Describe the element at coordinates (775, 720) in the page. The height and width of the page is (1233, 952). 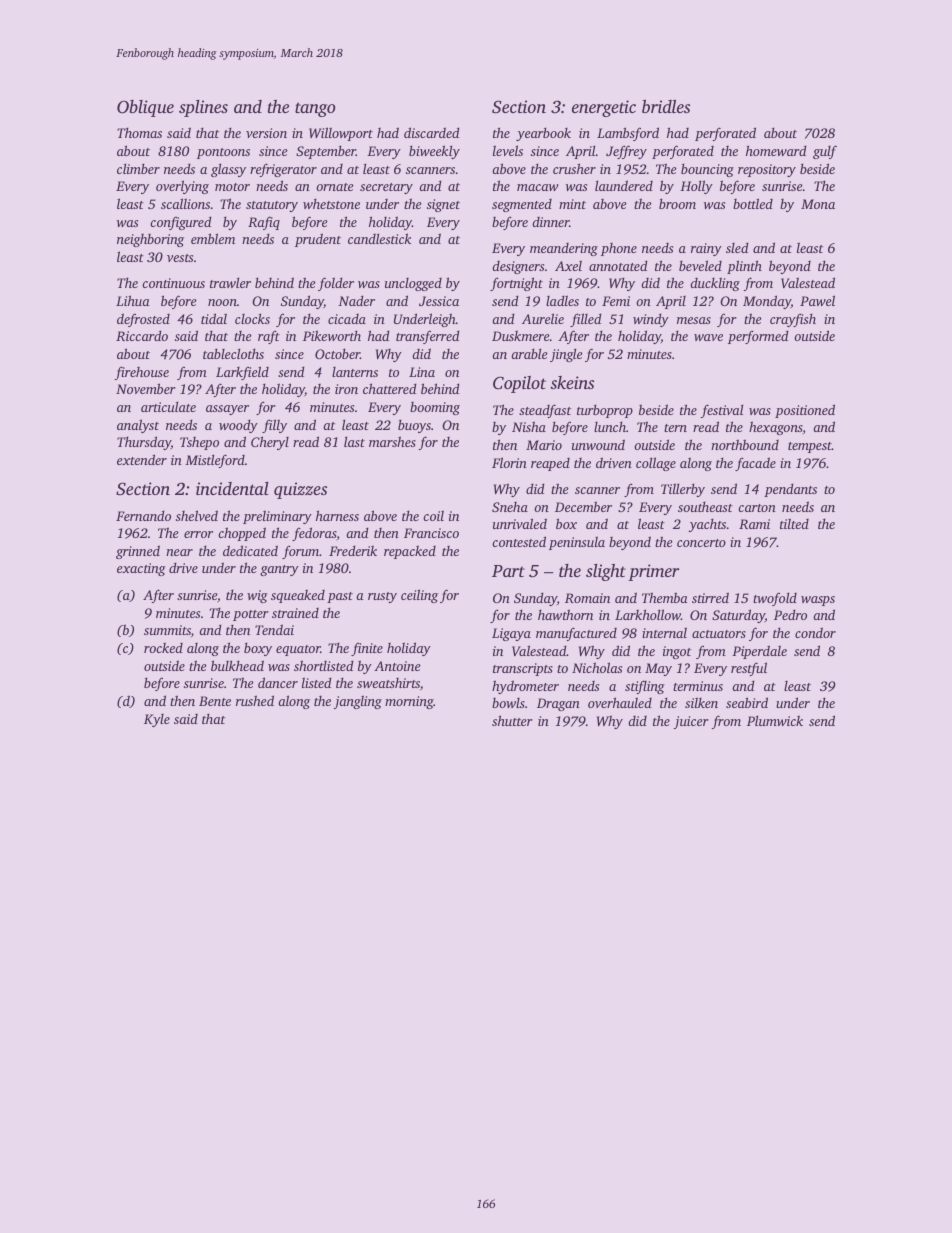
I see `Plumwick` at that location.
